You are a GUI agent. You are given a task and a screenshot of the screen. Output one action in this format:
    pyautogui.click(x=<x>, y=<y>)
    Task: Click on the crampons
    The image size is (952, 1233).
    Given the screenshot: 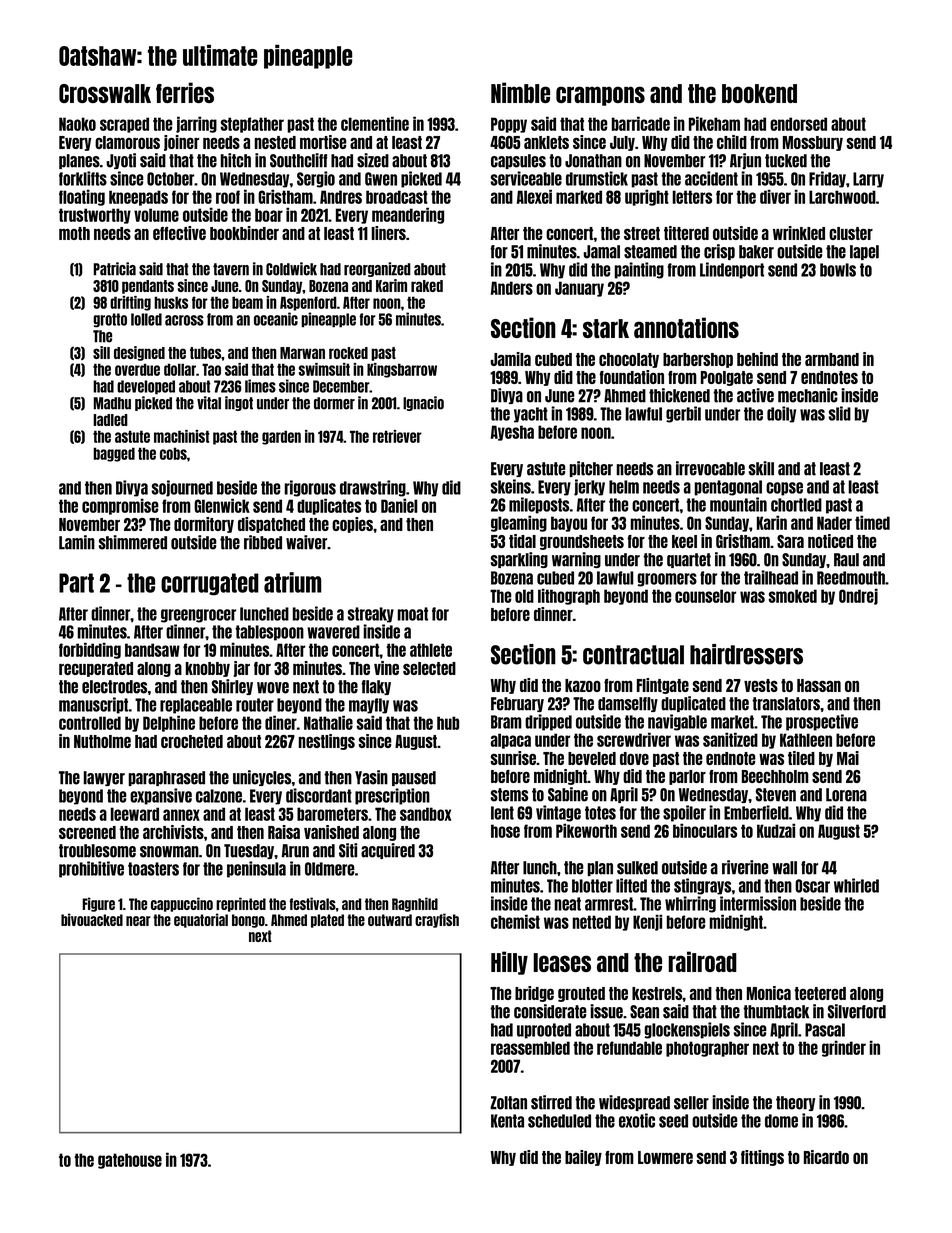 What is the action you would take?
    pyautogui.click(x=600, y=96)
